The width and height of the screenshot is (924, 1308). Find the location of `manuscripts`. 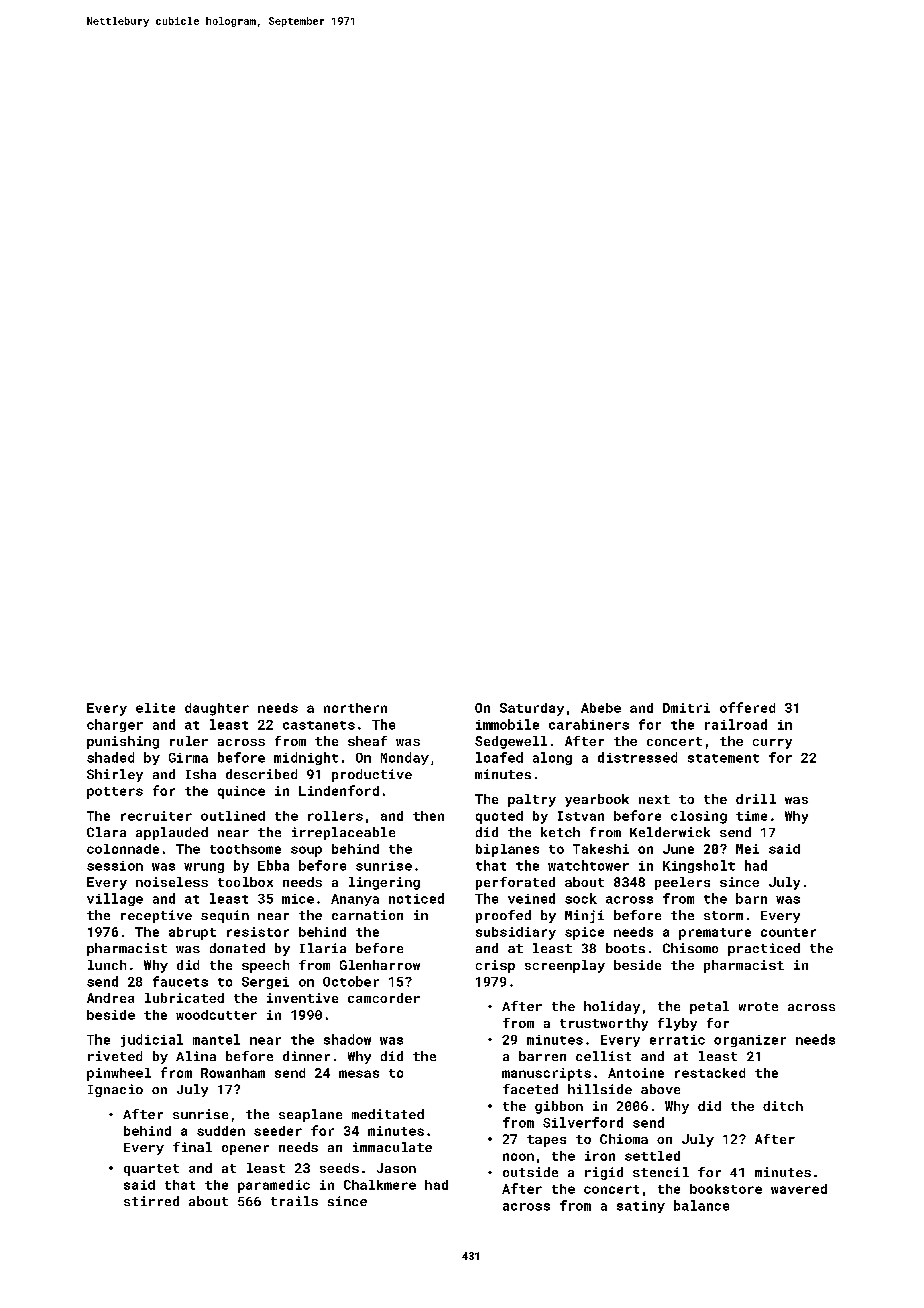

manuscripts is located at coordinates (546, 1074).
